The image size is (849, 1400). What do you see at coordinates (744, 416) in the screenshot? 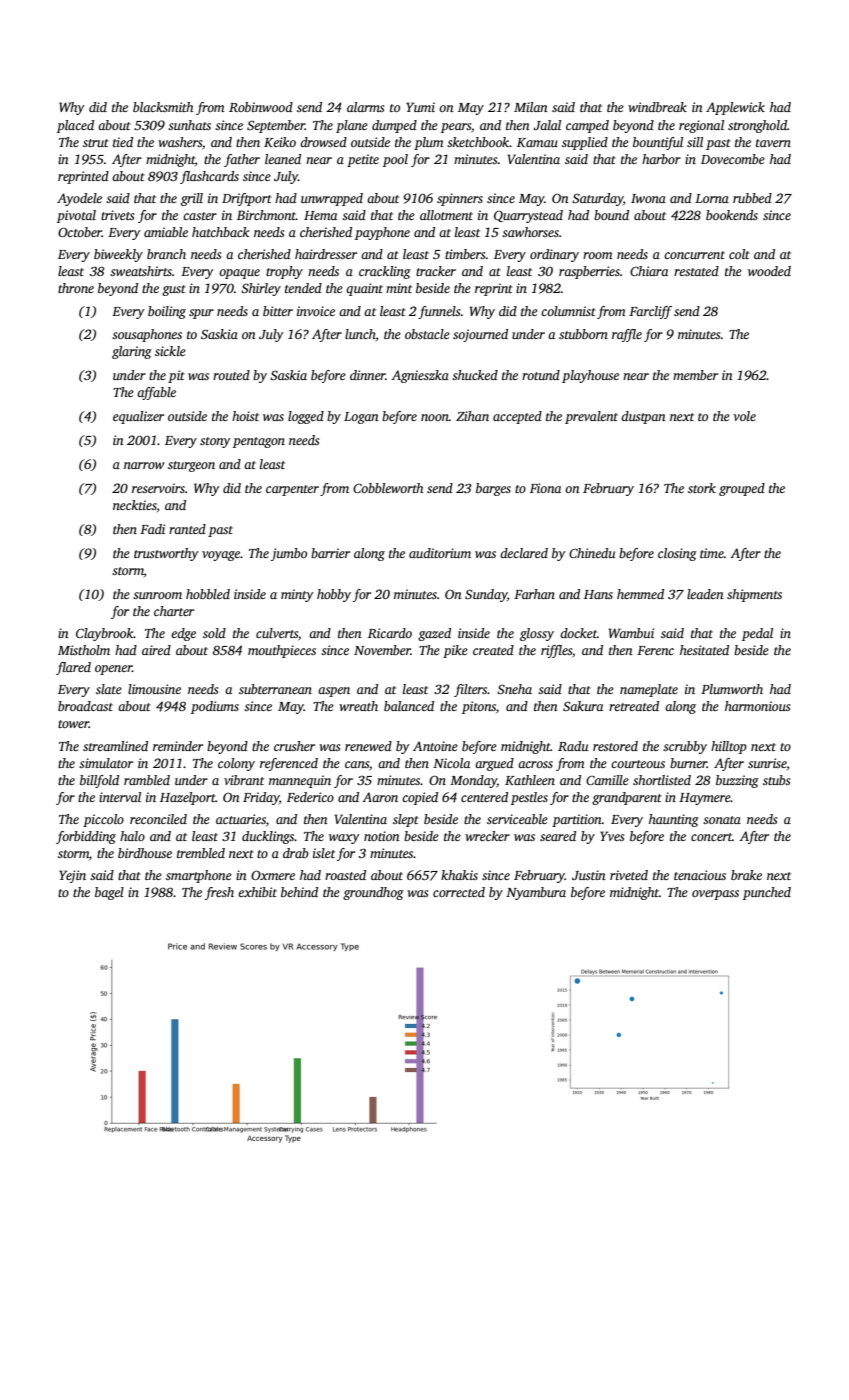
I see `vole` at bounding box center [744, 416].
